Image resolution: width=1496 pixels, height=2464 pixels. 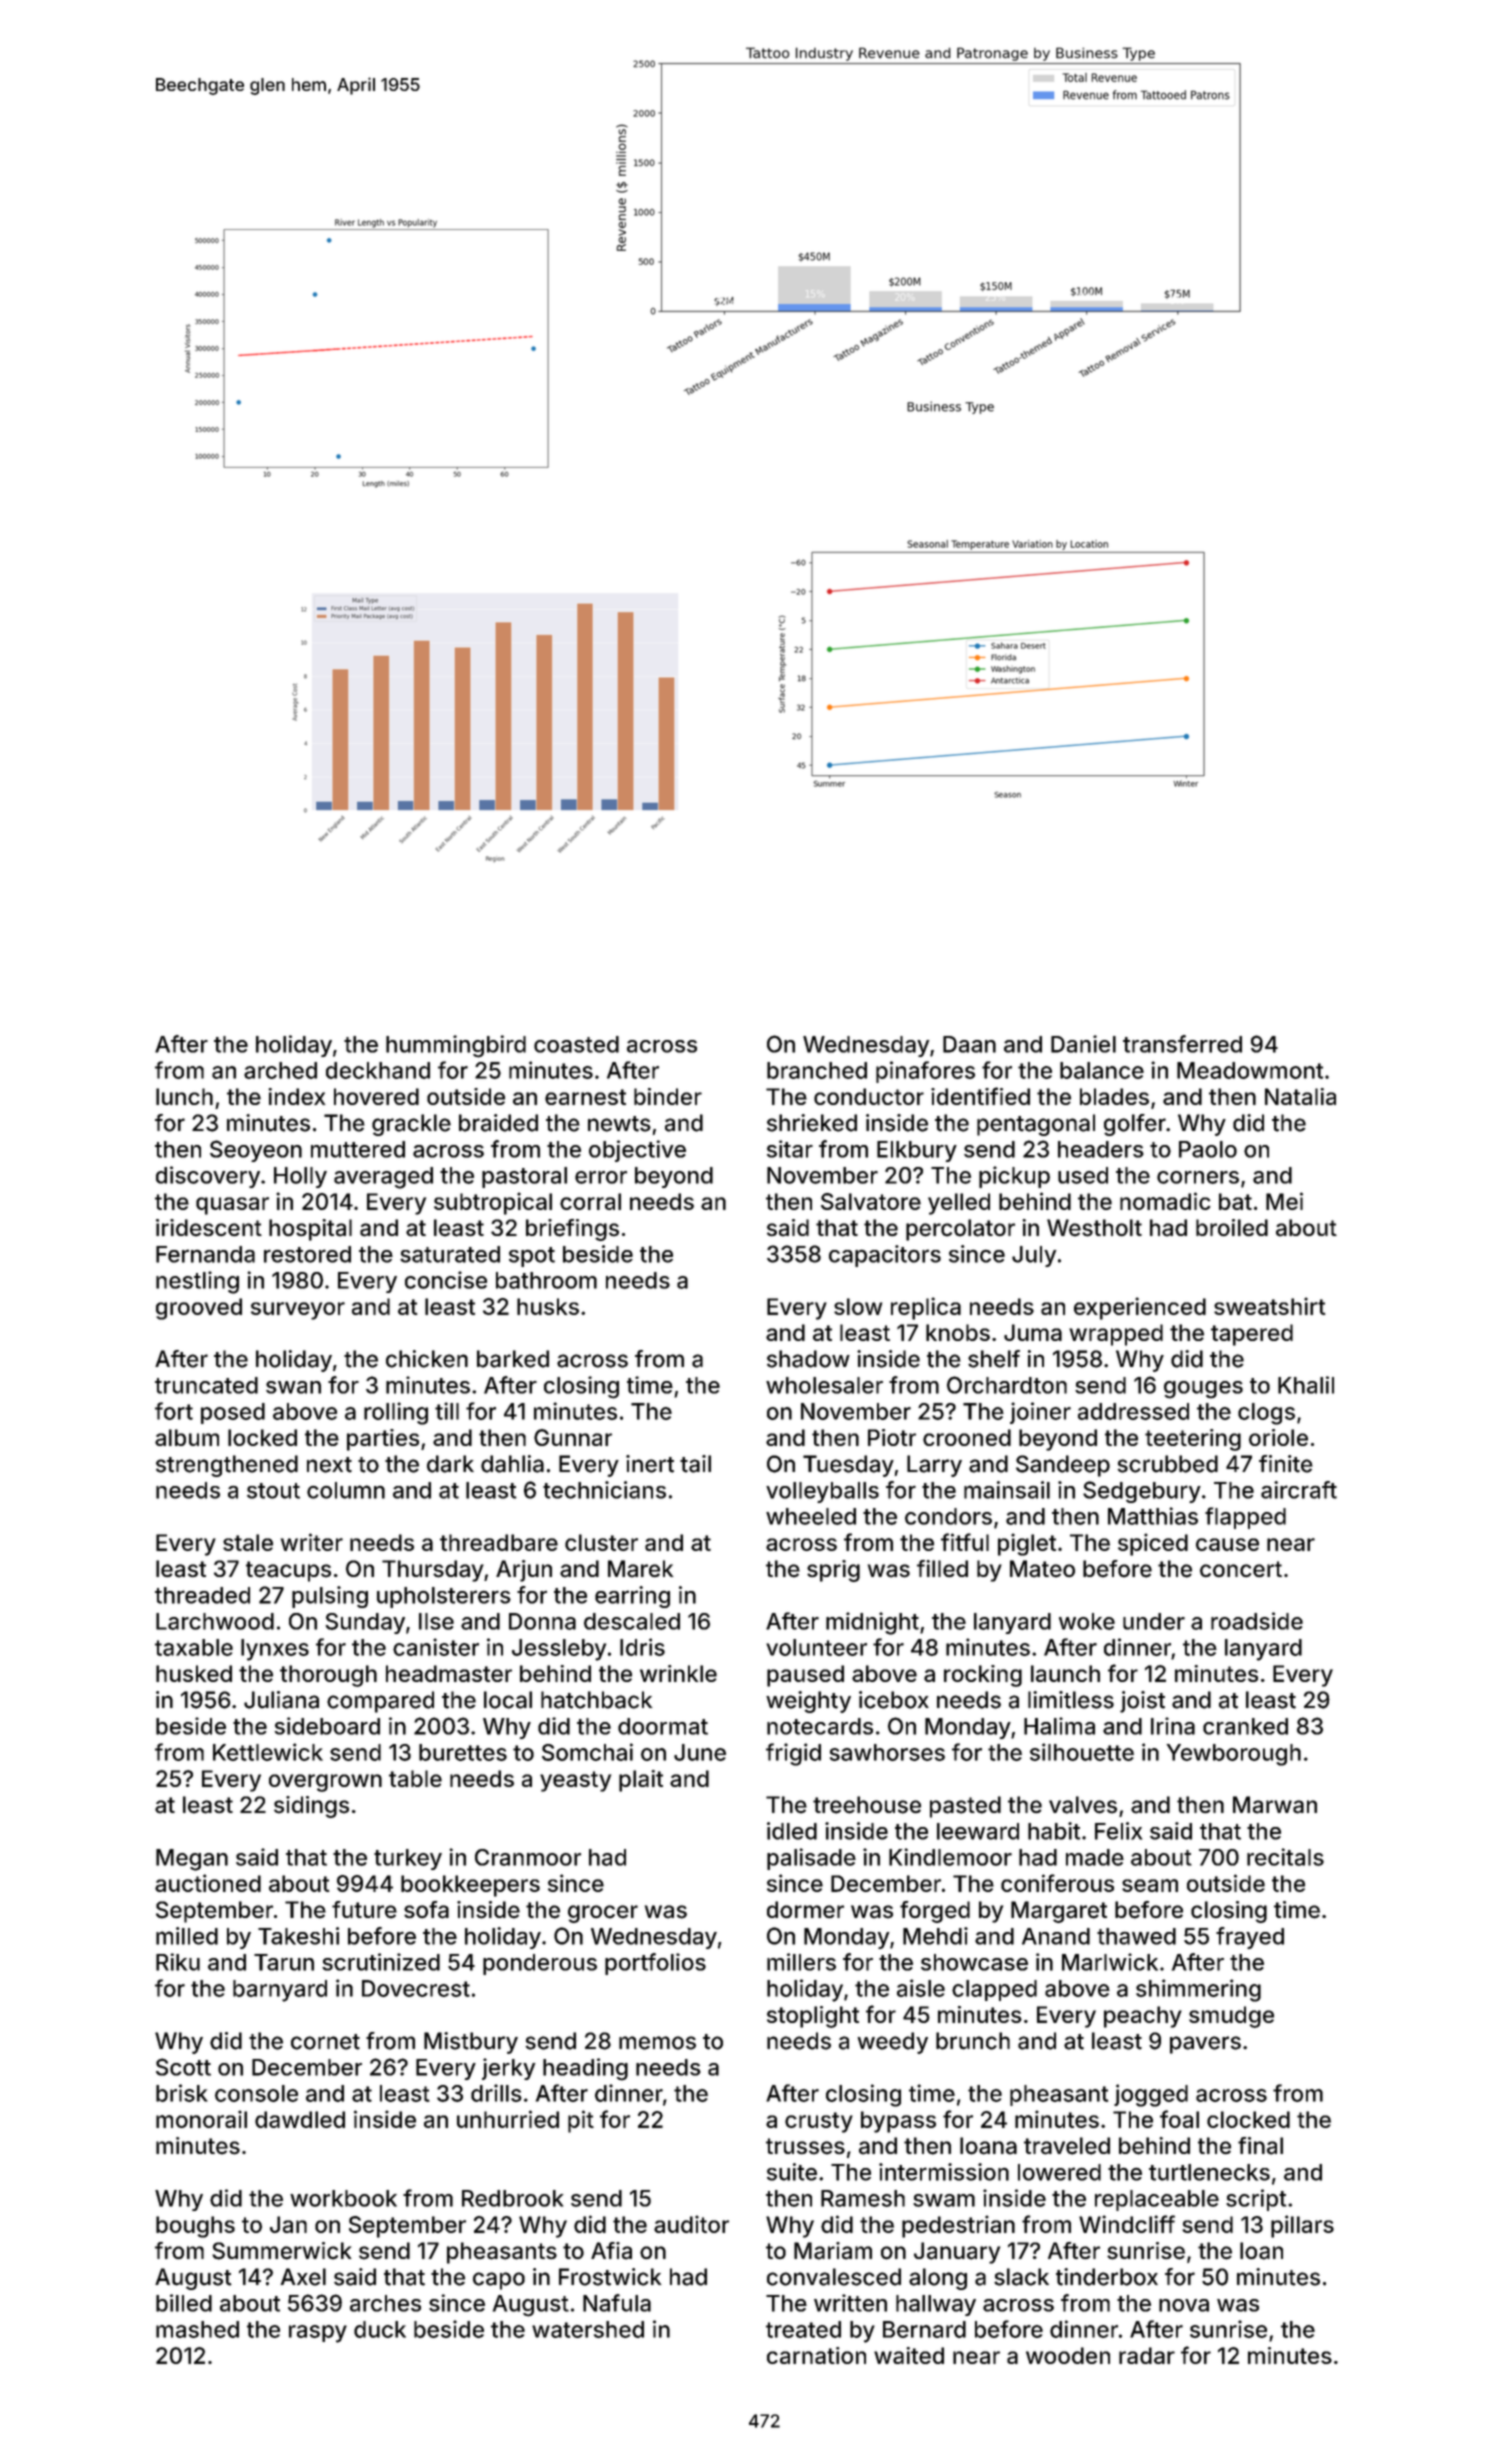 What do you see at coordinates (668, 1096) in the screenshot?
I see `binder` at bounding box center [668, 1096].
